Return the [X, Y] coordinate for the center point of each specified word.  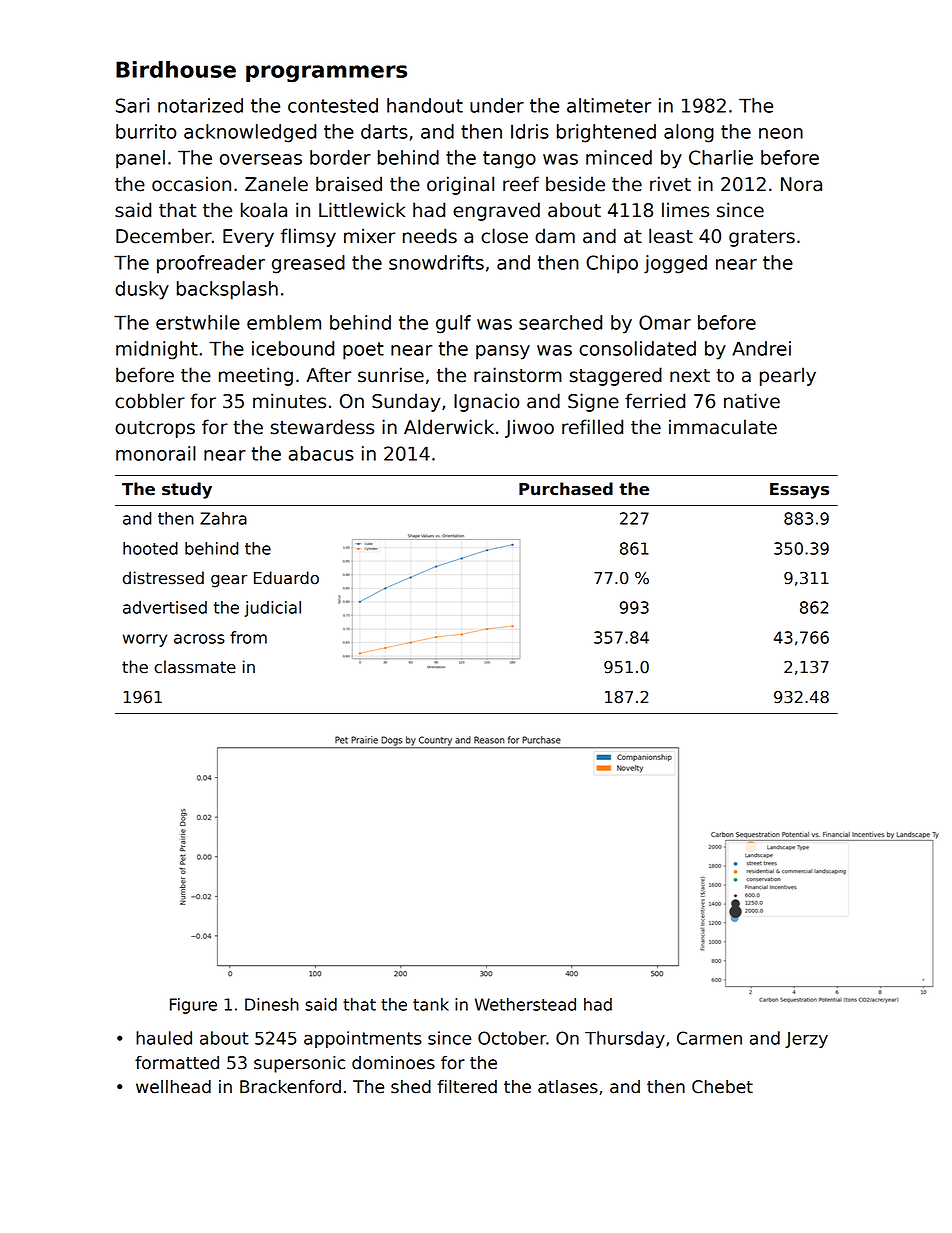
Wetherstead [525, 1004]
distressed [163, 578]
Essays [799, 491]
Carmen [709, 1038]
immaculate [723, 427]
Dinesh [272, 1004]
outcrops [155, 429]
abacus [321, 453]
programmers [326, 73]
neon [781, 133]
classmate [195, 667]
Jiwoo [529, 428]
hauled [164, 1038]
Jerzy [806, 1040]
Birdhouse [176, 69]
